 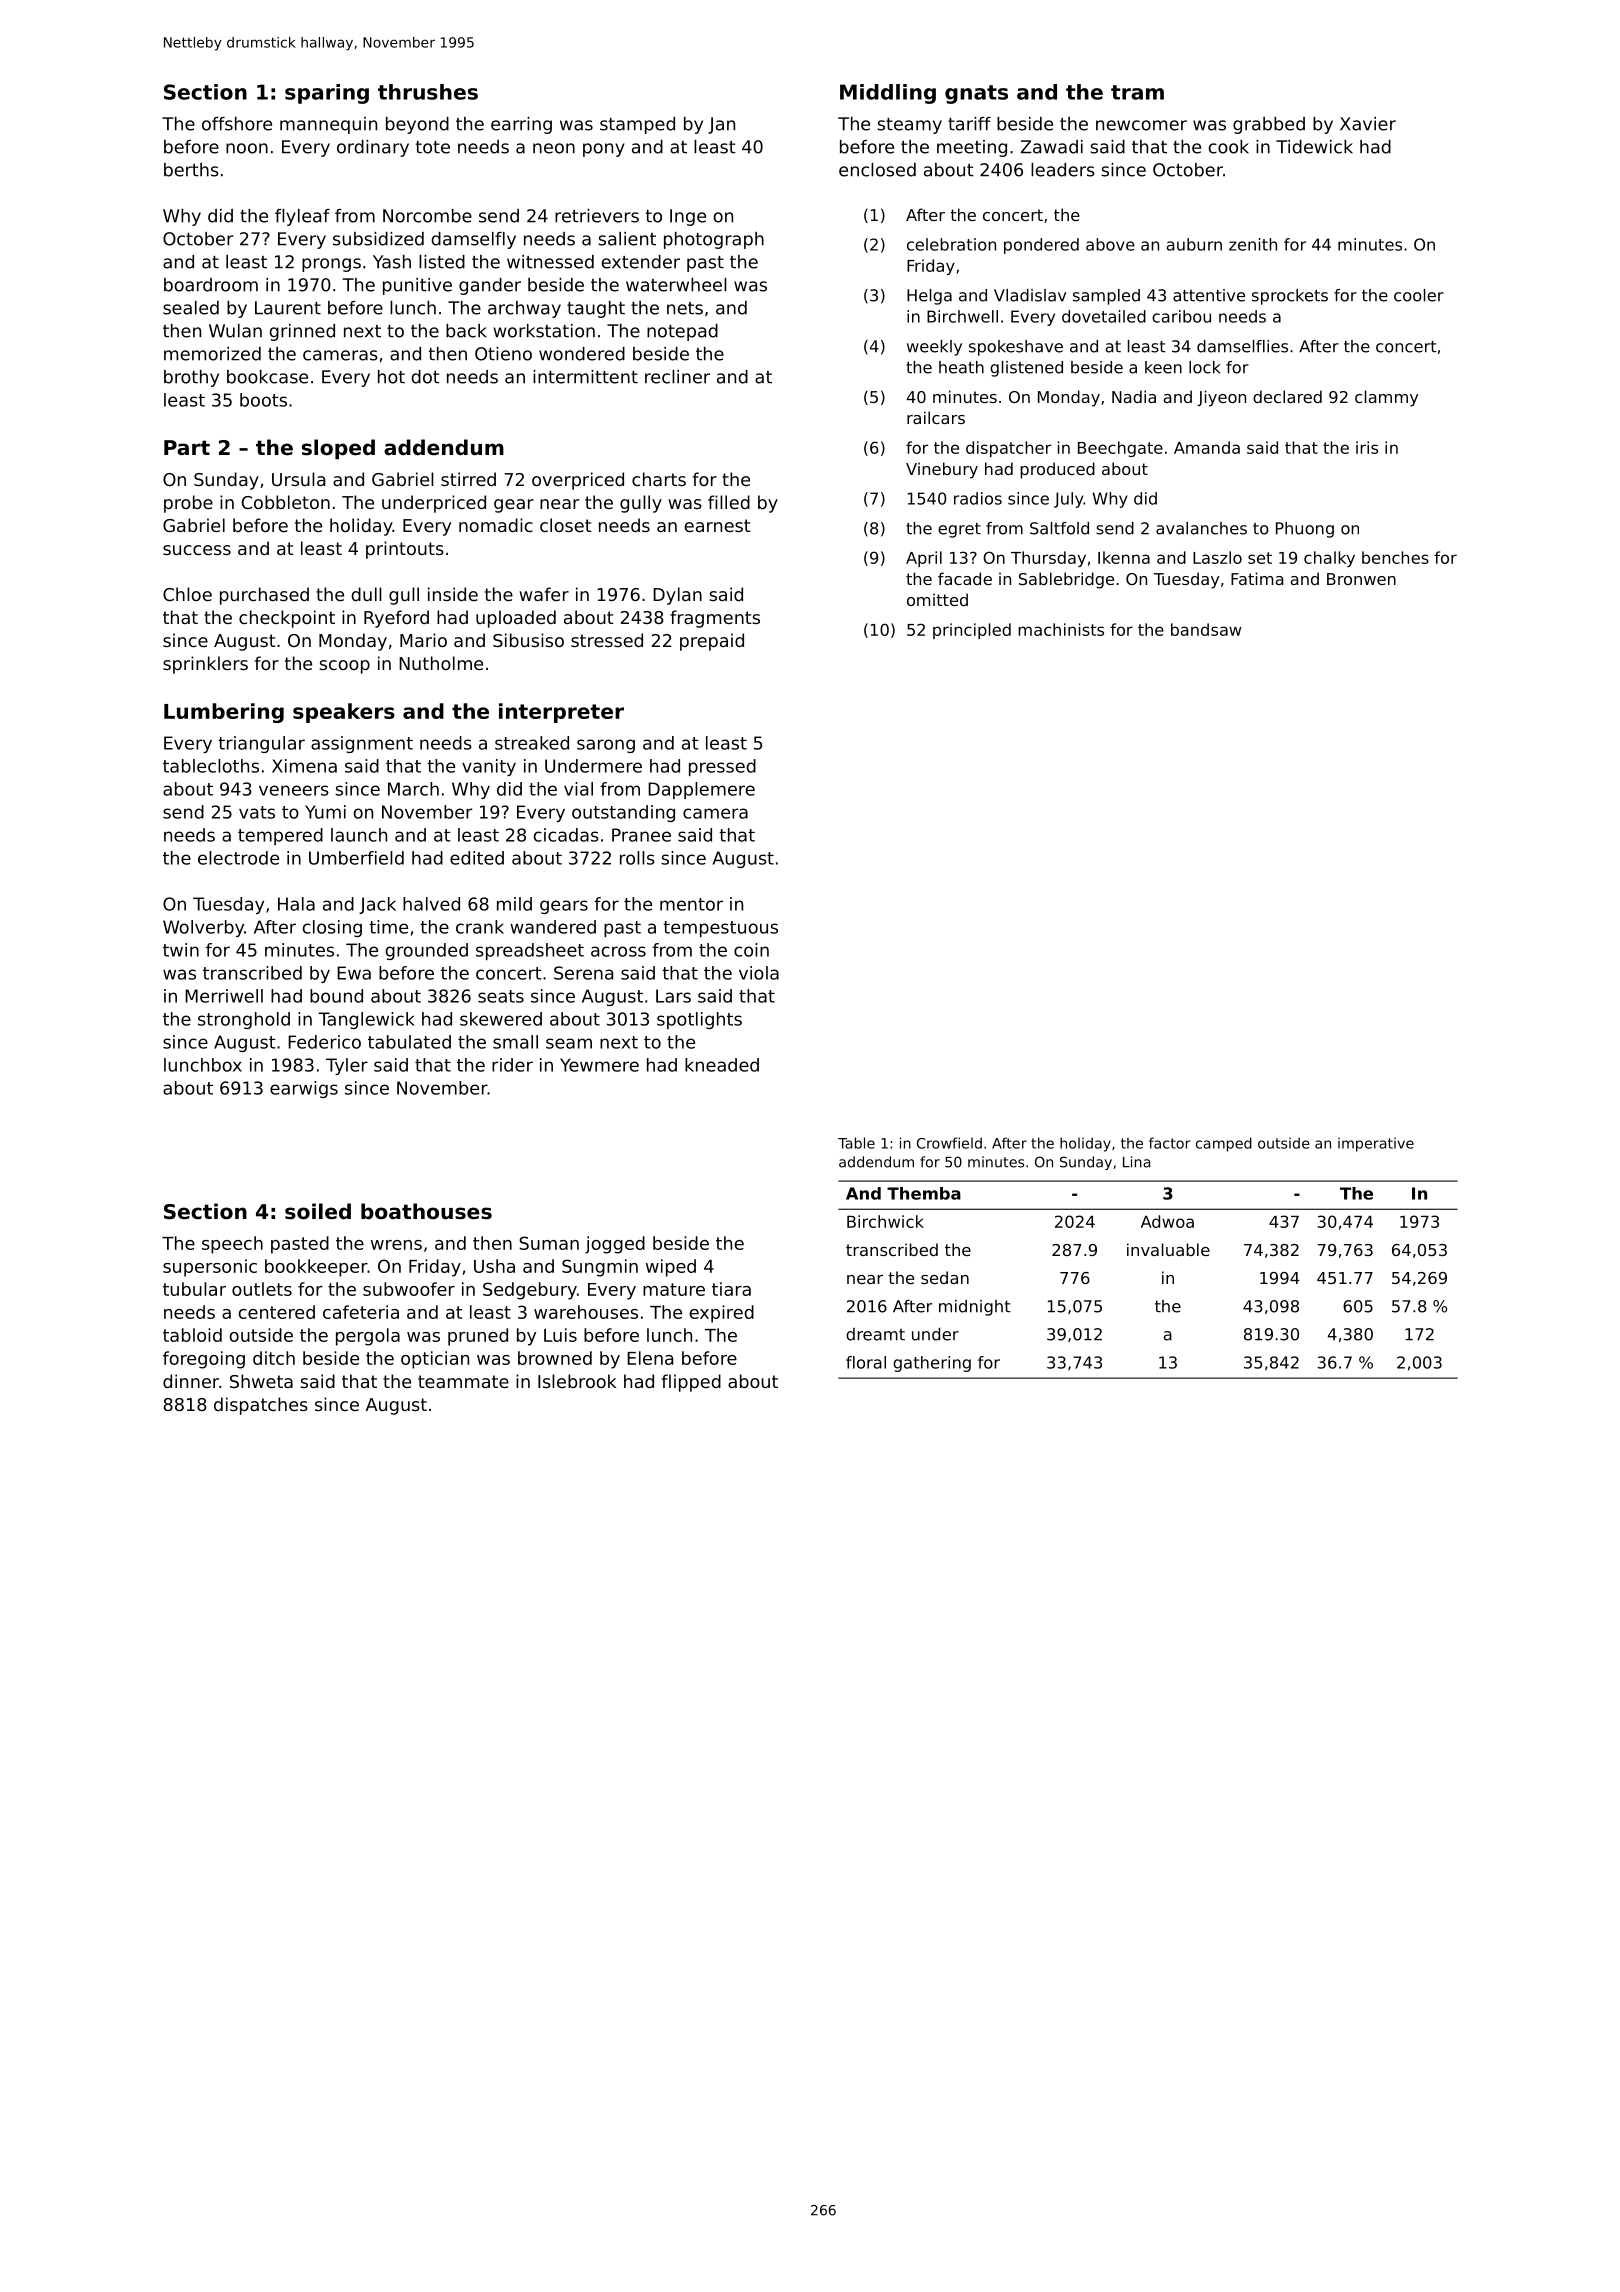 What do you see at coordinates (1206, 629) in the screenshot?
I see `bandsaw` at bounding box center [1206, 629].
